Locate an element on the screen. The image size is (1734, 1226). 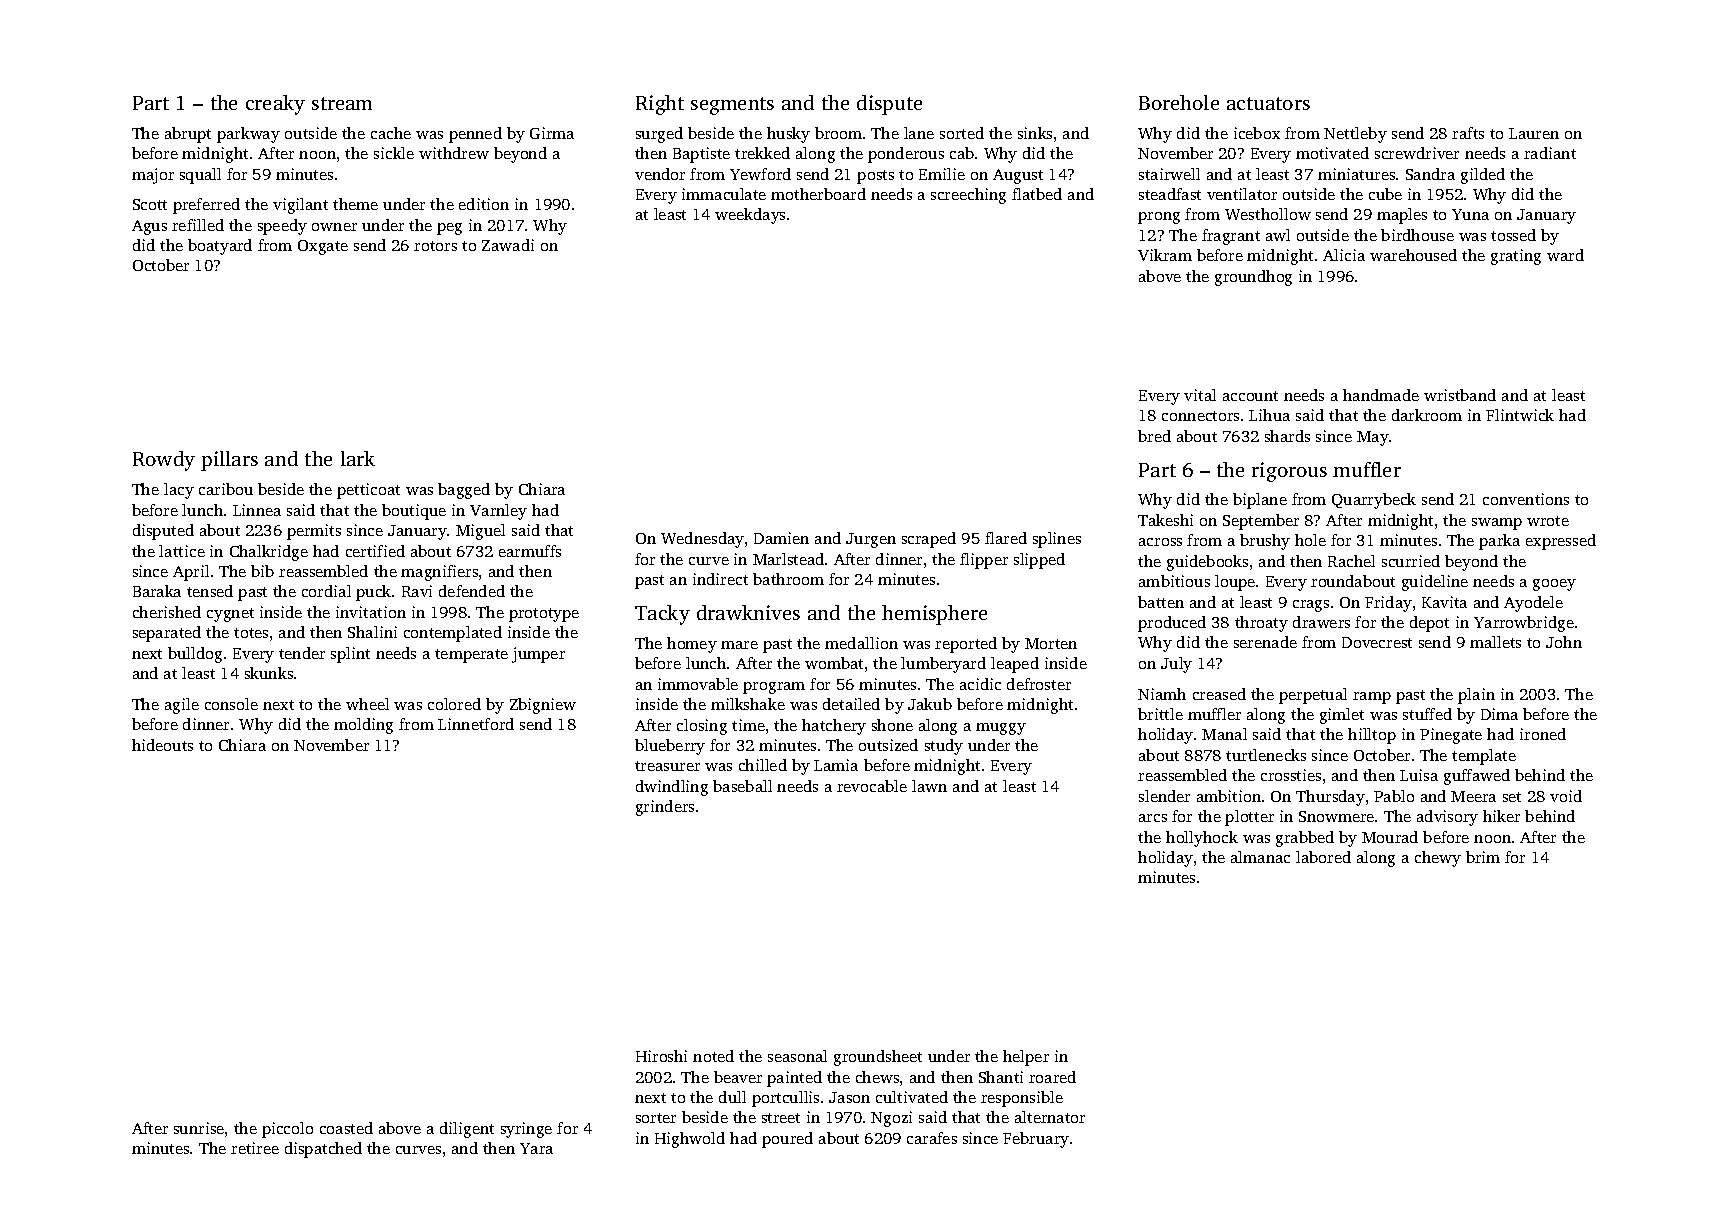
segments is located at coordinates (732, 106).
